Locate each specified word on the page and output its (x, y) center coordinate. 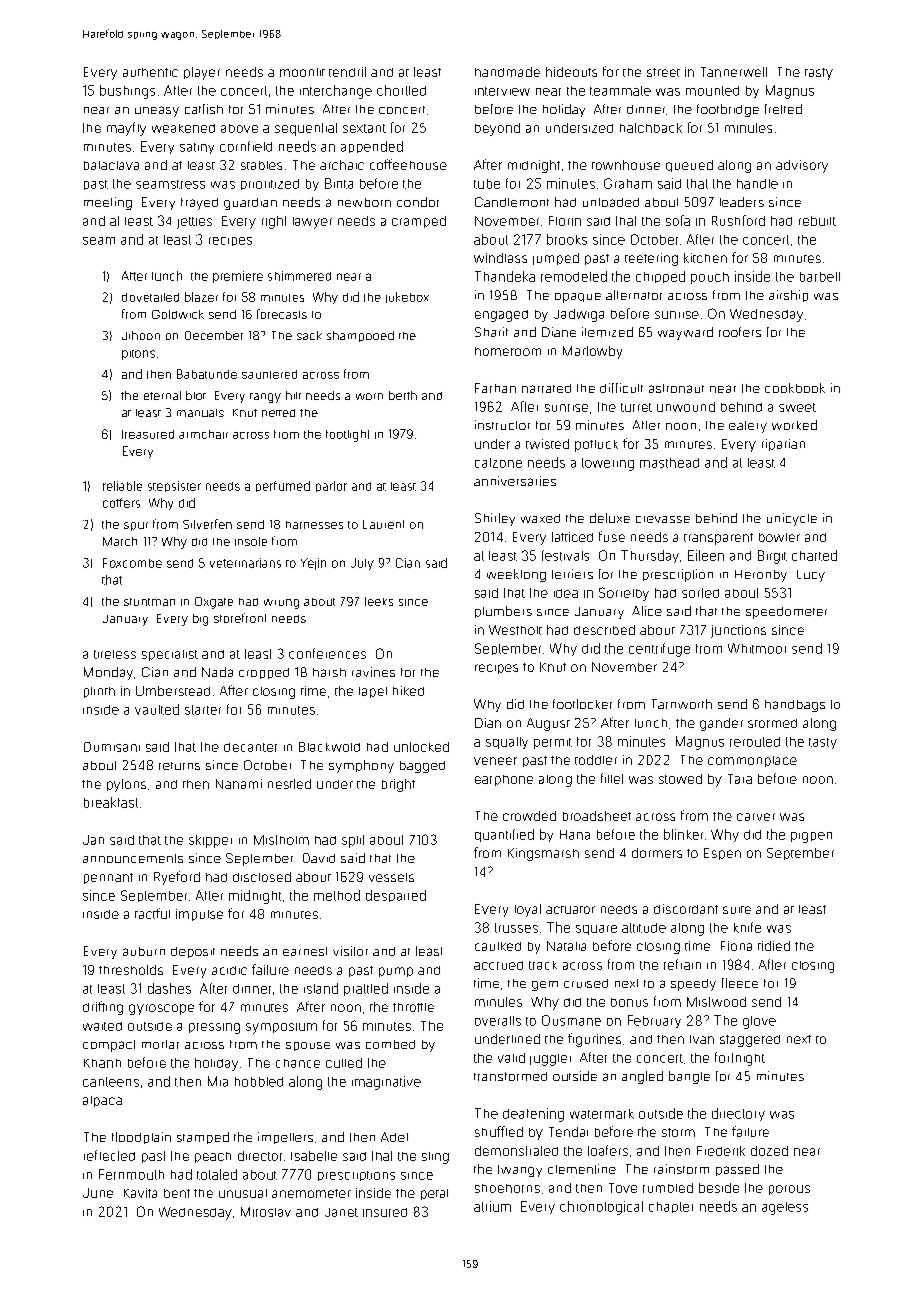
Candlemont (512, 202)
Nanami (239, 784)
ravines (373, 672)
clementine (582, 1169)
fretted (783, 109)
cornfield (246, 146)
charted (814, 555)
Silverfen (207, 524)
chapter (671, 1207)
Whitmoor (757, 648)
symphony (361, 766)
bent (177, 1193)
